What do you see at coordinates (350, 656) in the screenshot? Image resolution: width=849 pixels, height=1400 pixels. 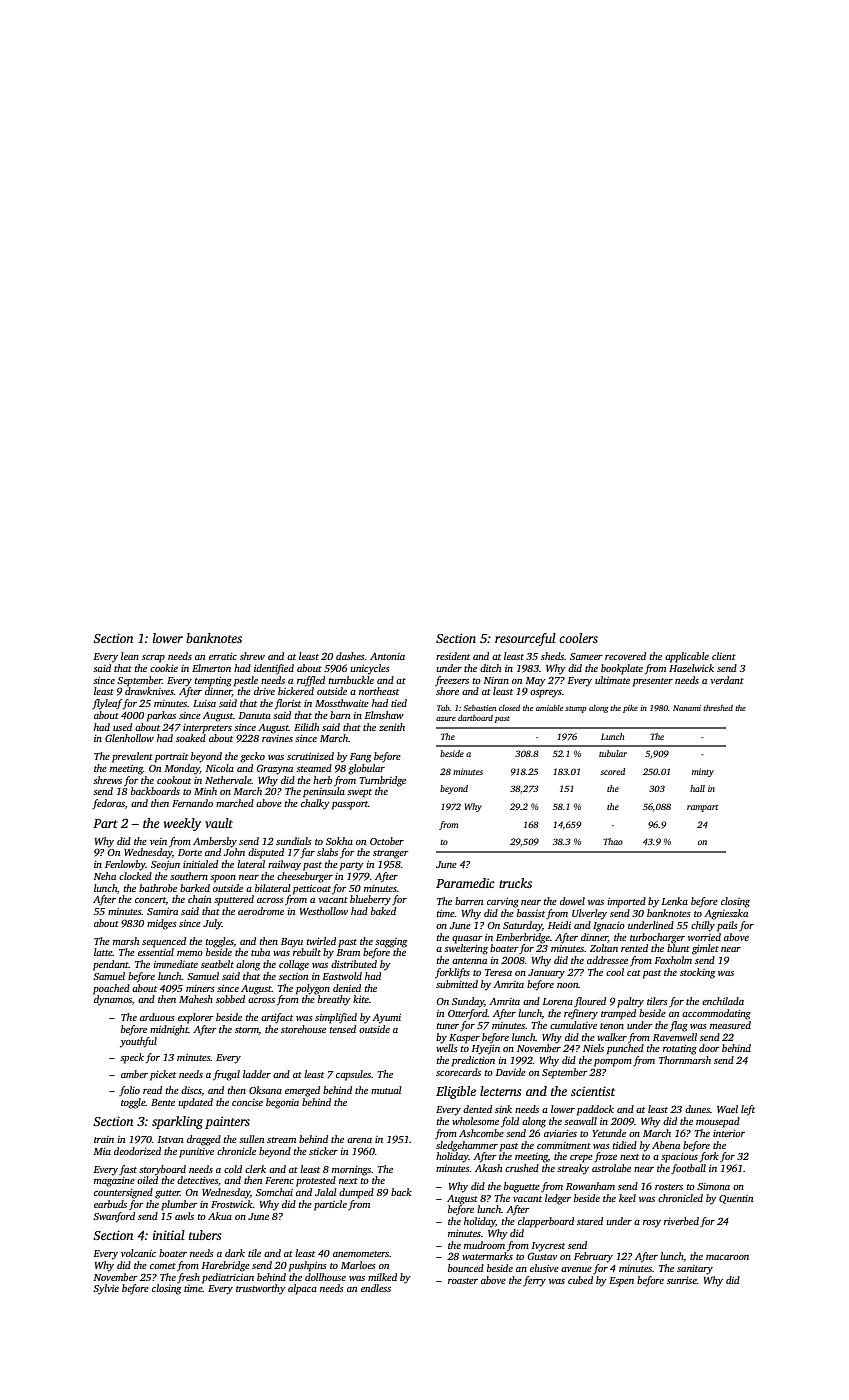 I see `dashes` at bounding box center [350, 656].
